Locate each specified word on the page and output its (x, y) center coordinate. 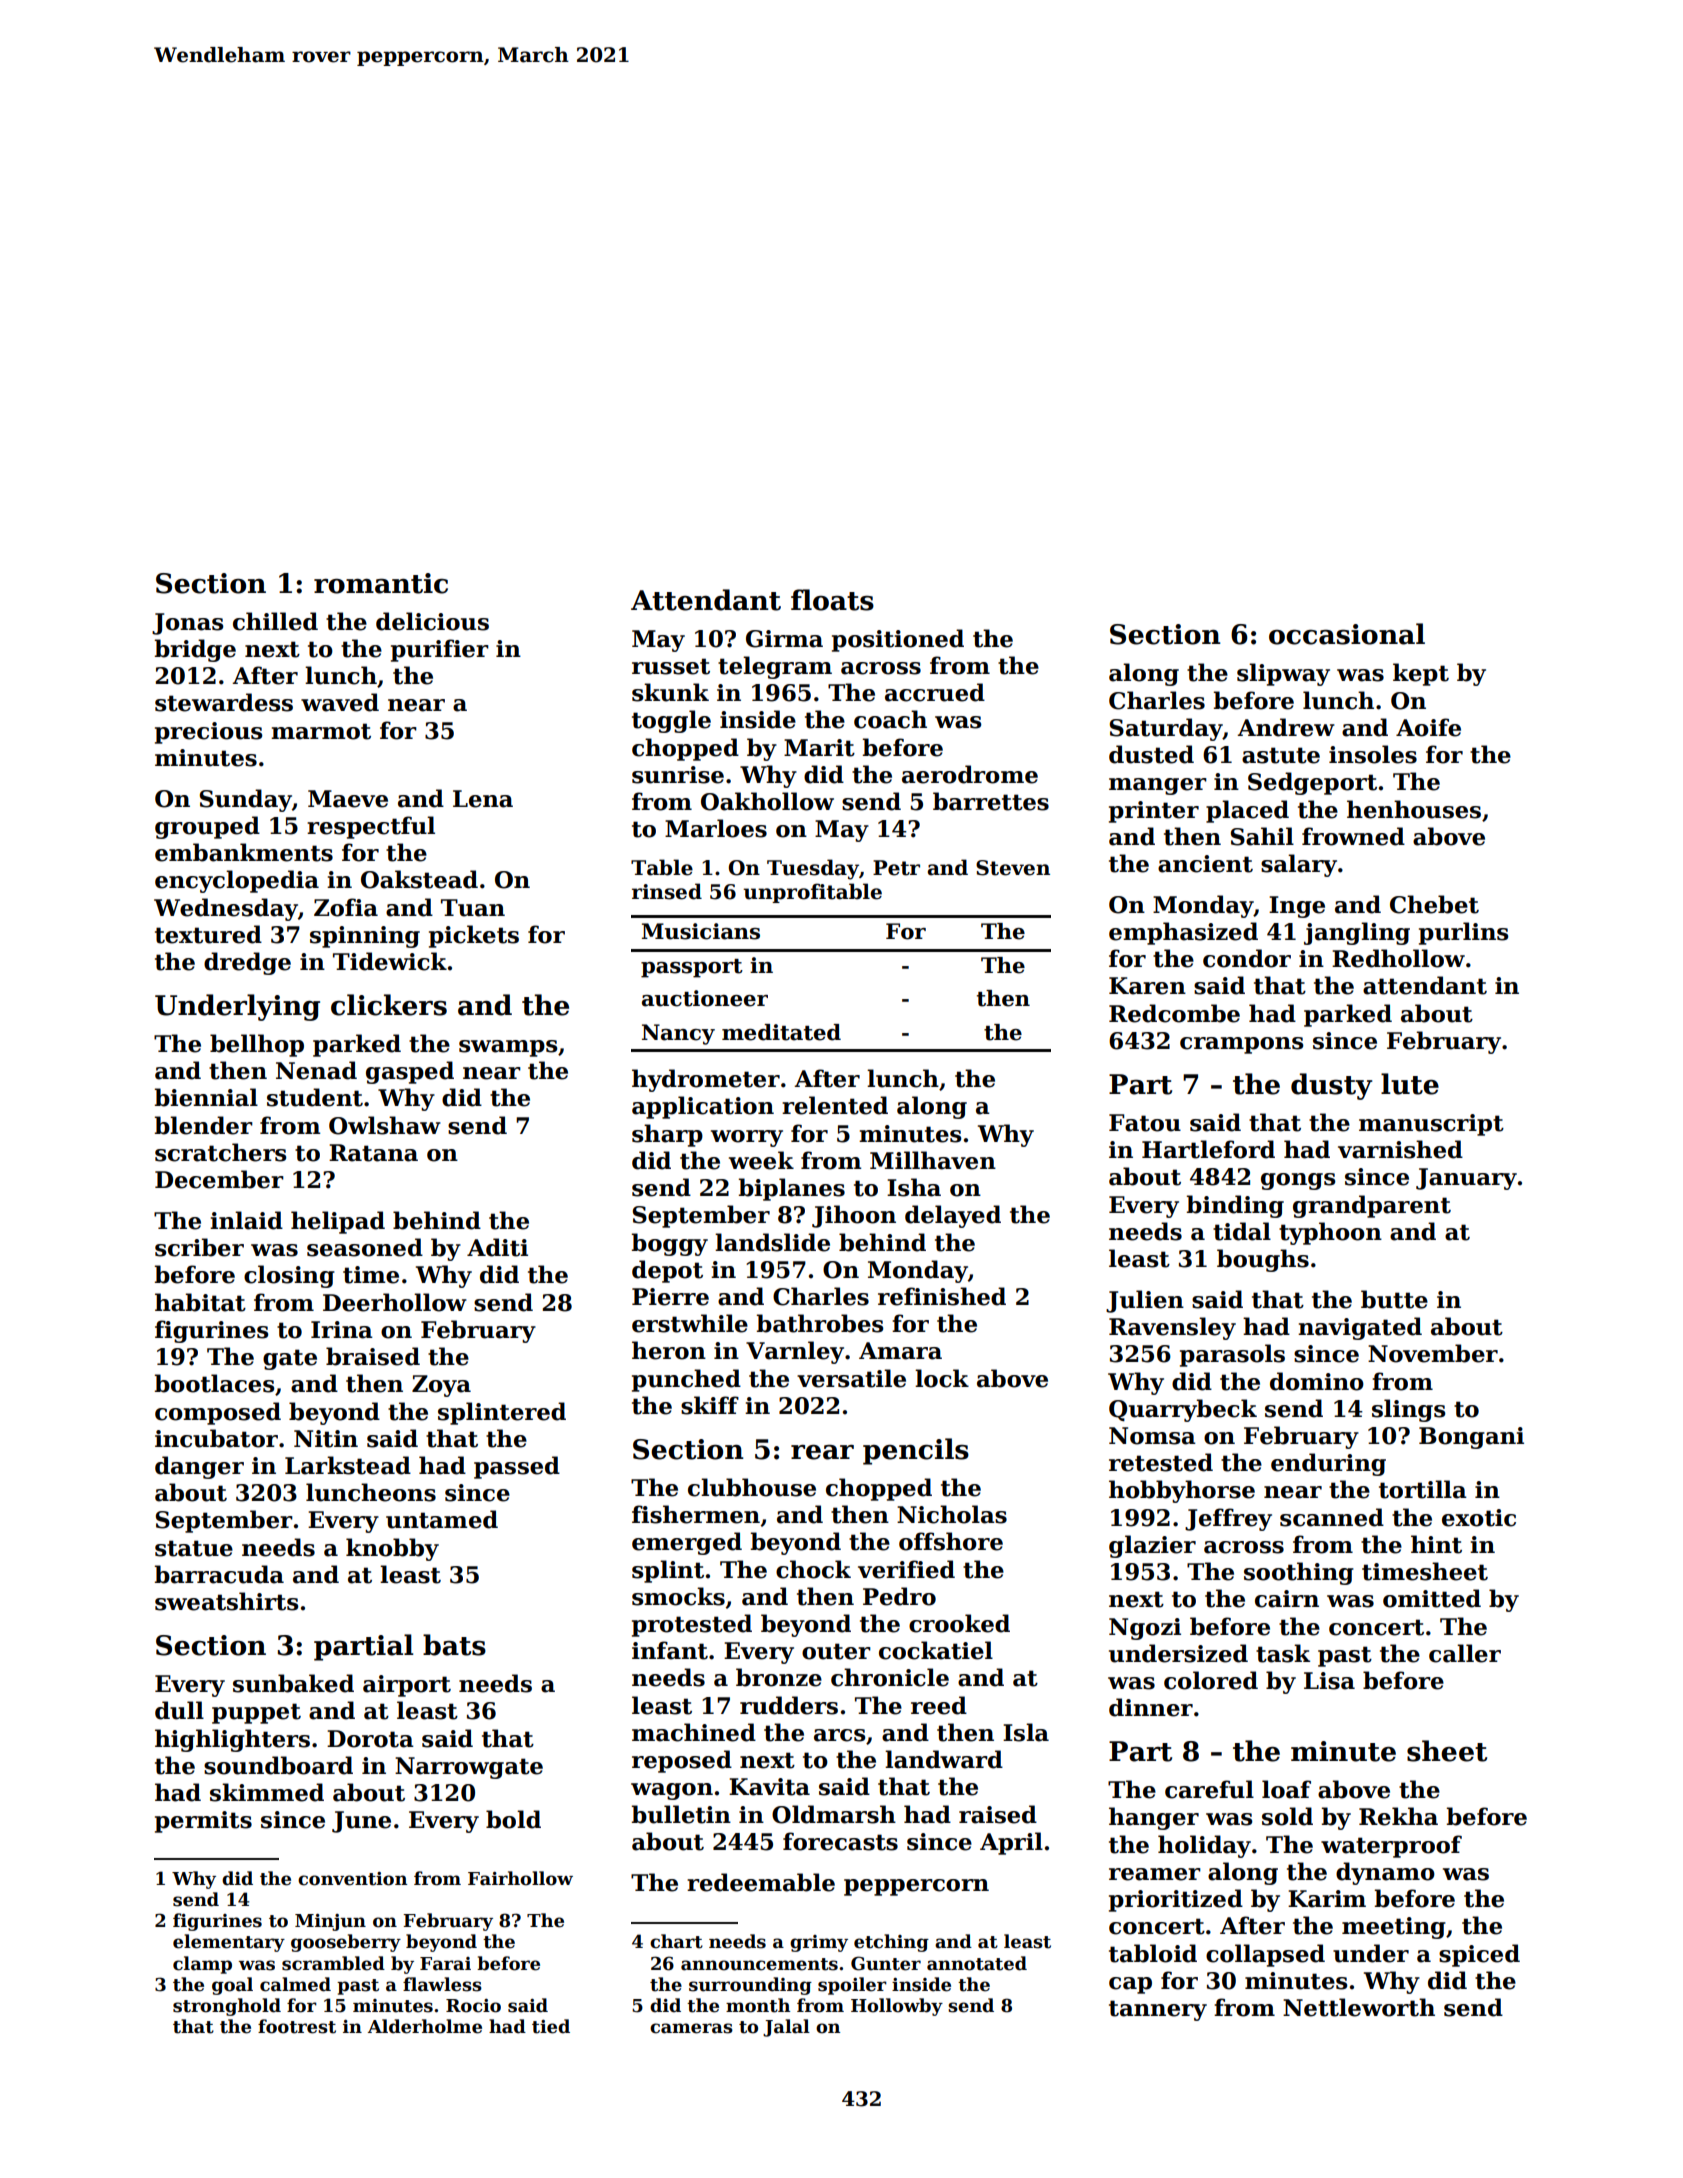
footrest (297, 2026)
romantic (381, 583)
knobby (392, 1549)
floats (832, 600)
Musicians (701, 931)
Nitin (326, 1439)
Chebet (1434, 904)
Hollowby (897, 2007)
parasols (1232, 1355)
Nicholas (952, 1514)
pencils (916, 1451)
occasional (1347, 634)
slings (1408, 1410)
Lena (483, 799)
